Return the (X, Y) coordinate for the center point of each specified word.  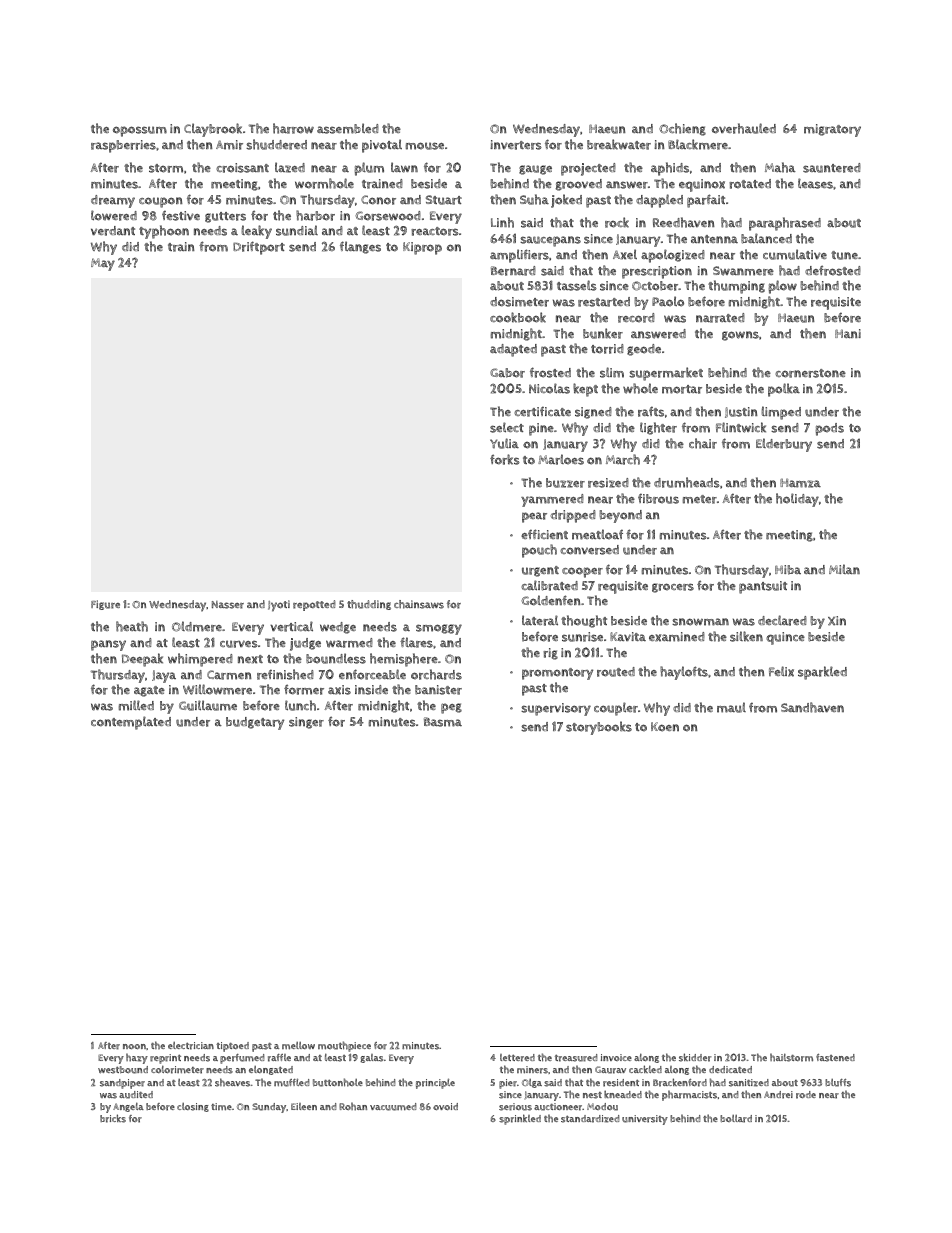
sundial (297, 230)
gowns (740, 336)
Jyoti (279, 606)
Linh (502, 222)
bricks (113, 1119)
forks (505, 459)
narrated (720, 318)
